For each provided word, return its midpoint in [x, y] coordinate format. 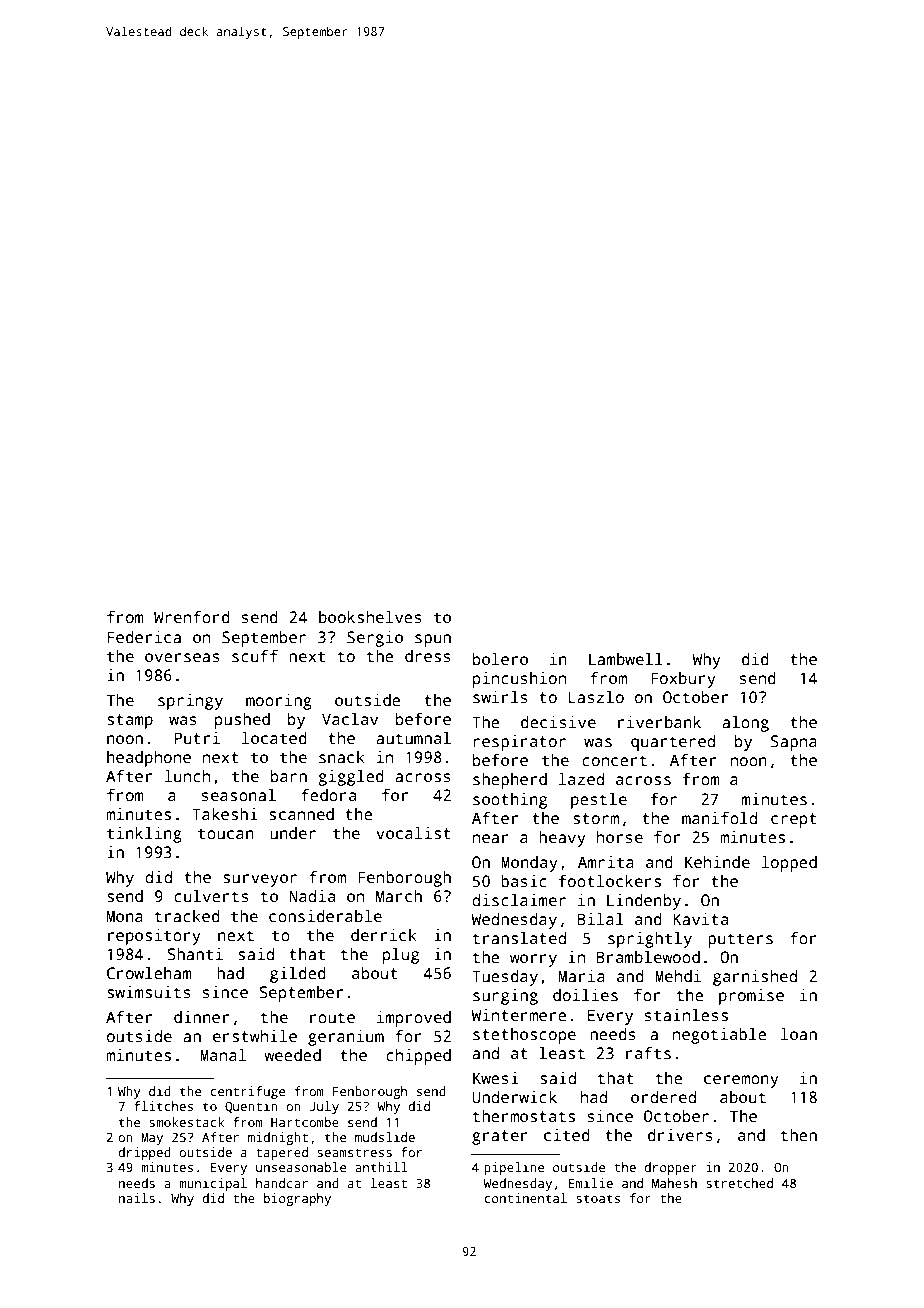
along [745, 724]
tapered [282, 1153]
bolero [500, 659]
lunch [187, 776]
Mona [125, 916]
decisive [558, 722]
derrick [384, 935]
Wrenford [192, 617]
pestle [599, 801]
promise [751, 997]
